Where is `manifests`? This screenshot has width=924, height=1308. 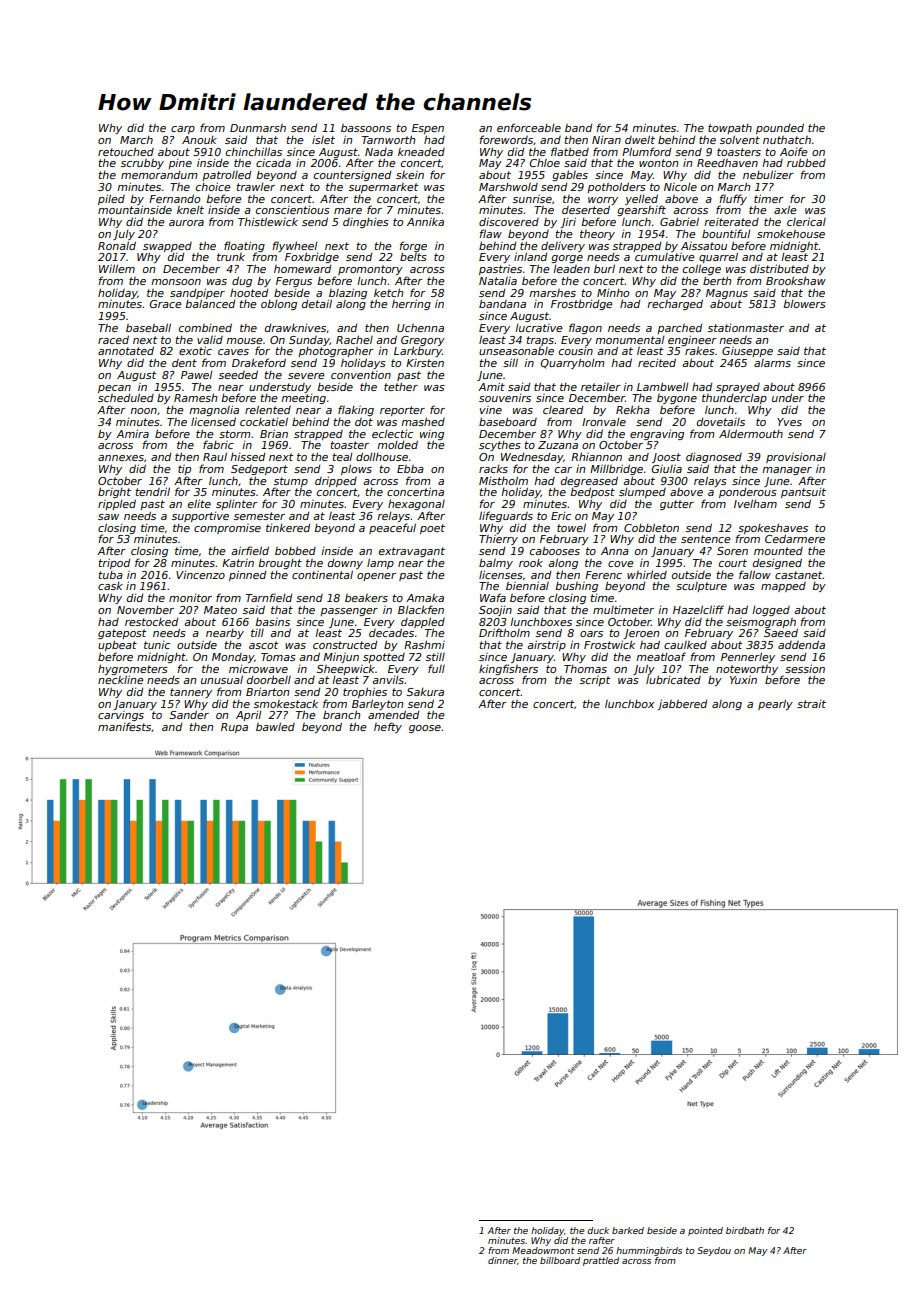 manifests is located at coordinates (124, 726).
